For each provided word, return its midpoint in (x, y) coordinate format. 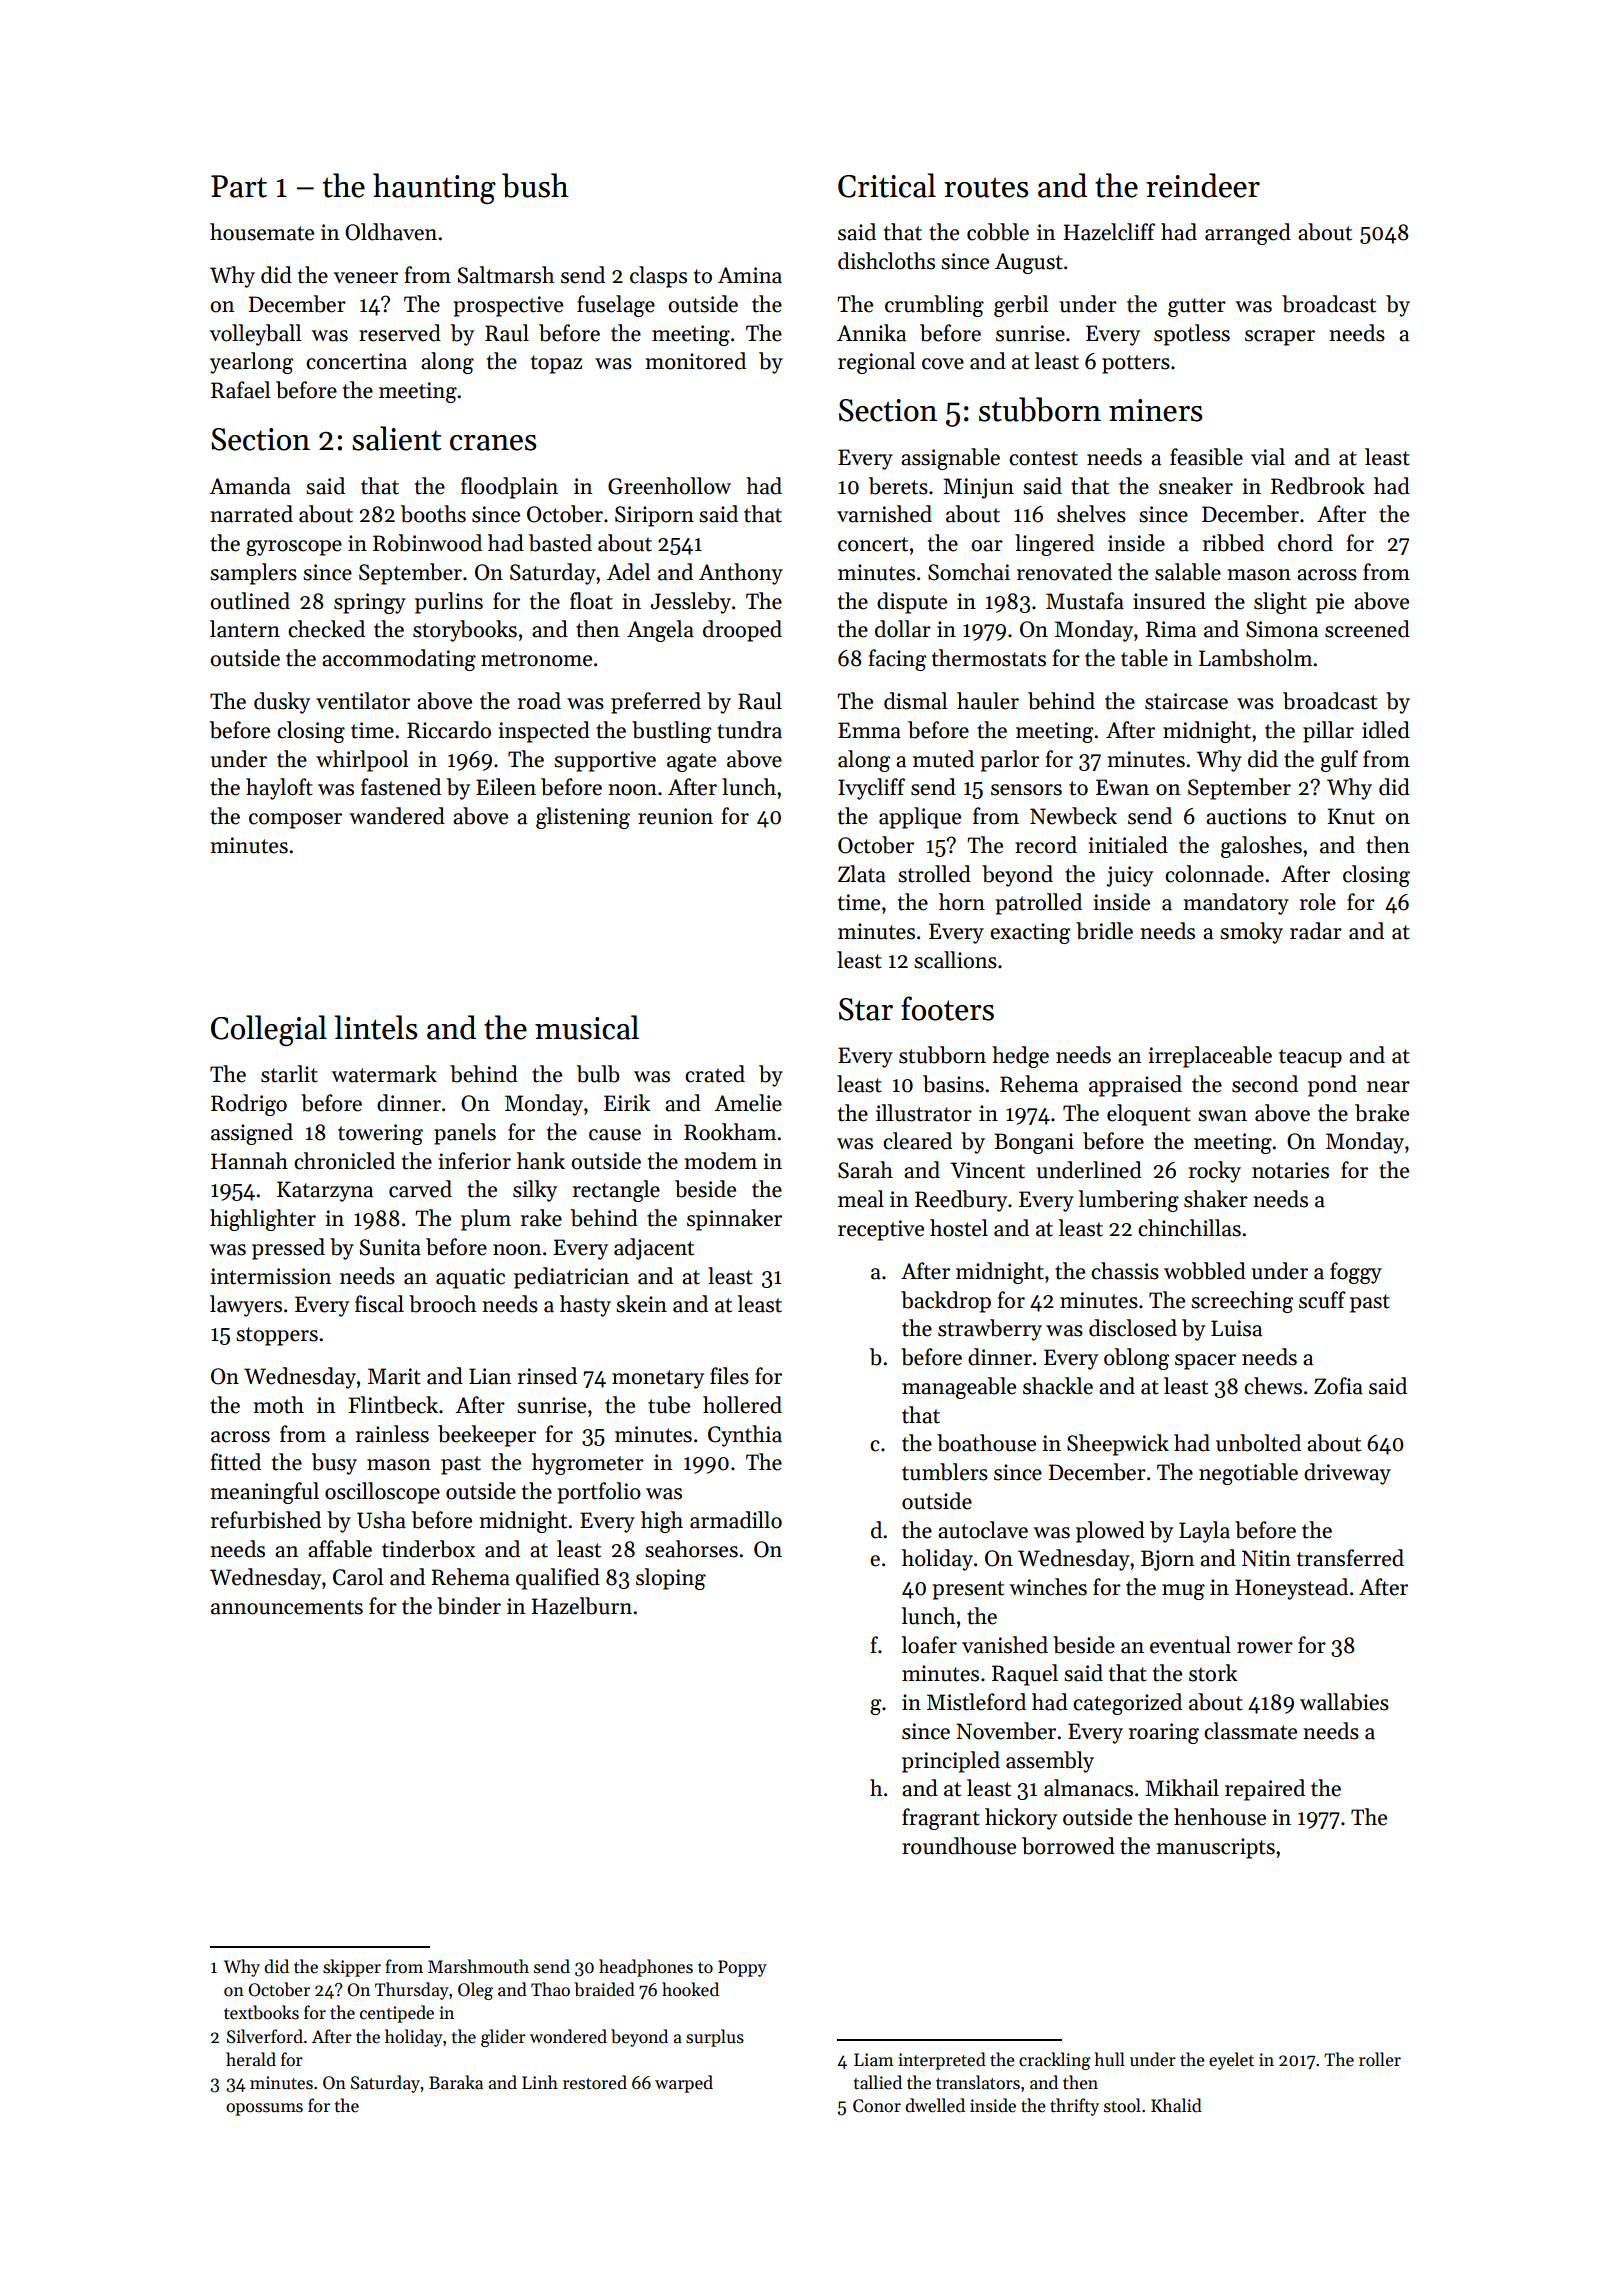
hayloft (279, 789)
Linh (540, 2082)
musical (587, 1027)
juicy (1130, 876)
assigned (252, 1134)
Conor (877, 2106)
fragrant (941, 1819)
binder (469, 1606)
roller (1380, 2059)
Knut (1351, 816)
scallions (955, 960)
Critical (887, 185)
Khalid (1176, 2105)
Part (239, 186)
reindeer (1203, 185)
